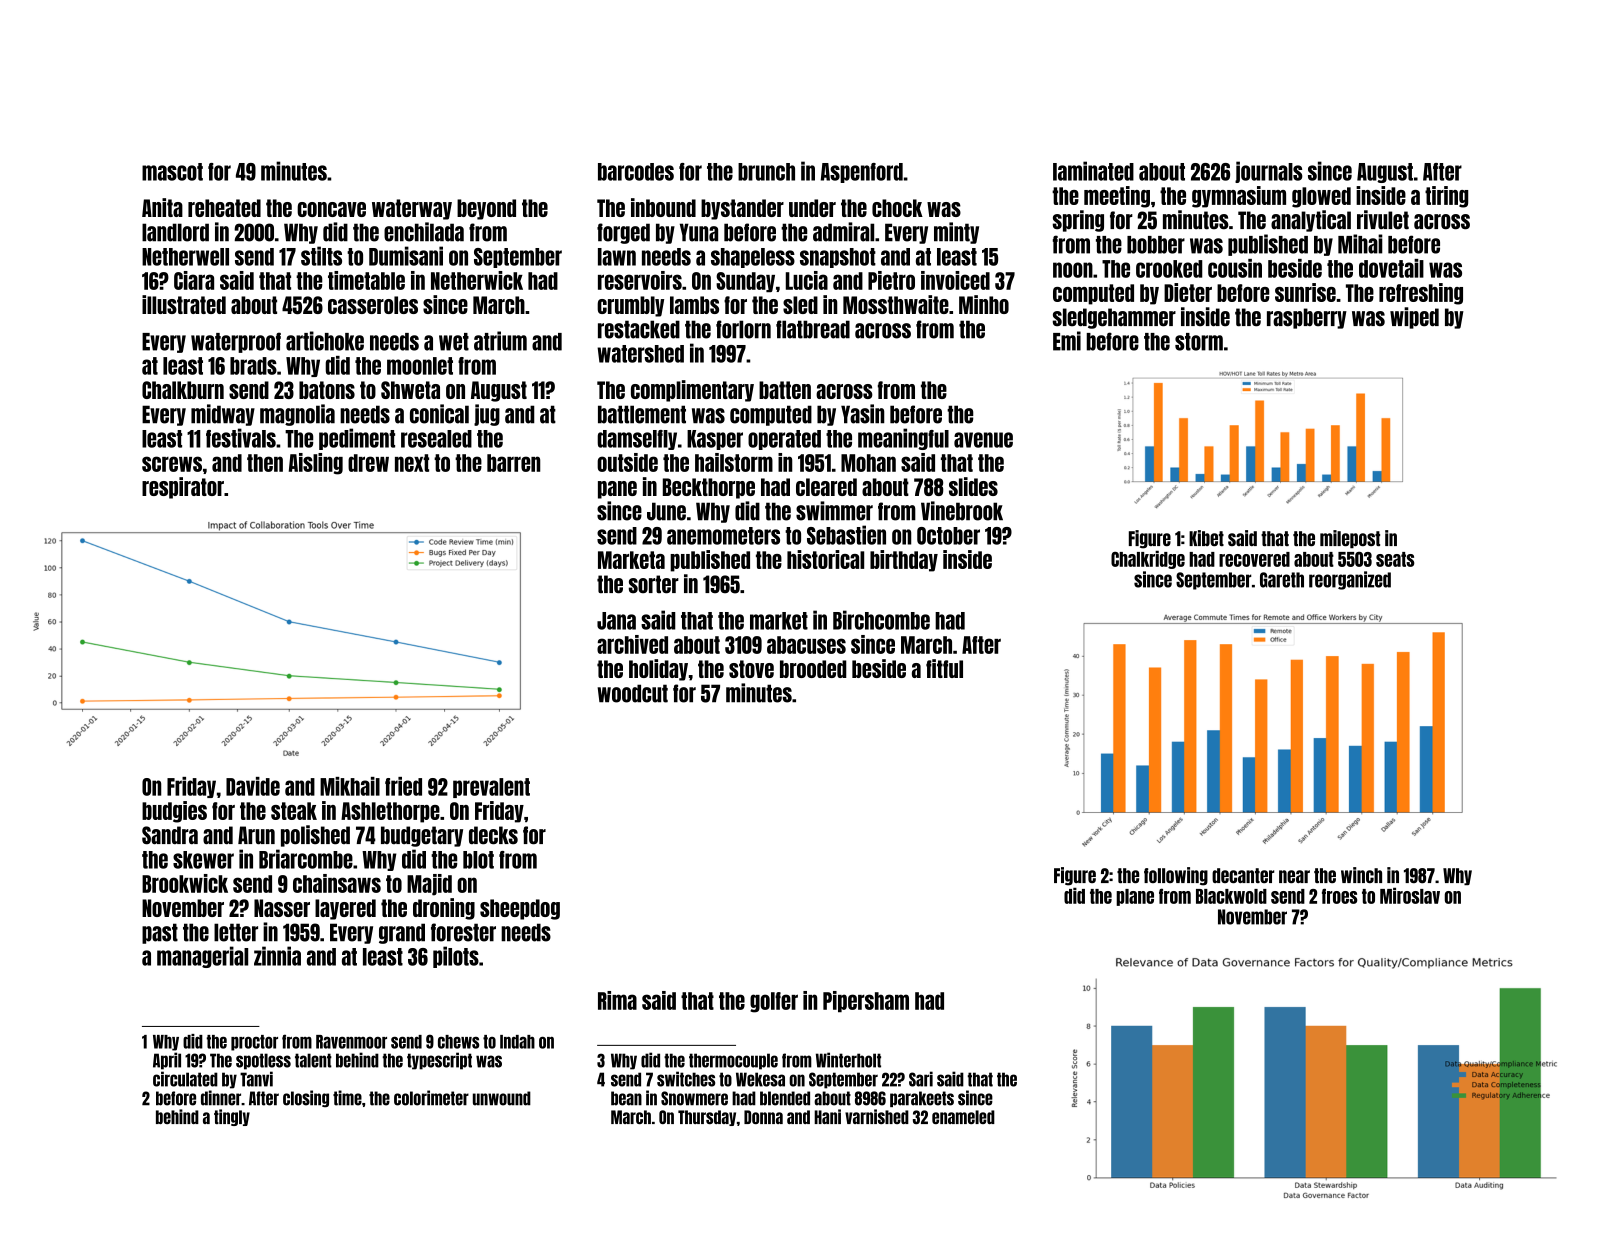 This document has width=1615, height=1248. I want to click on winch, so click(1361, 875).
